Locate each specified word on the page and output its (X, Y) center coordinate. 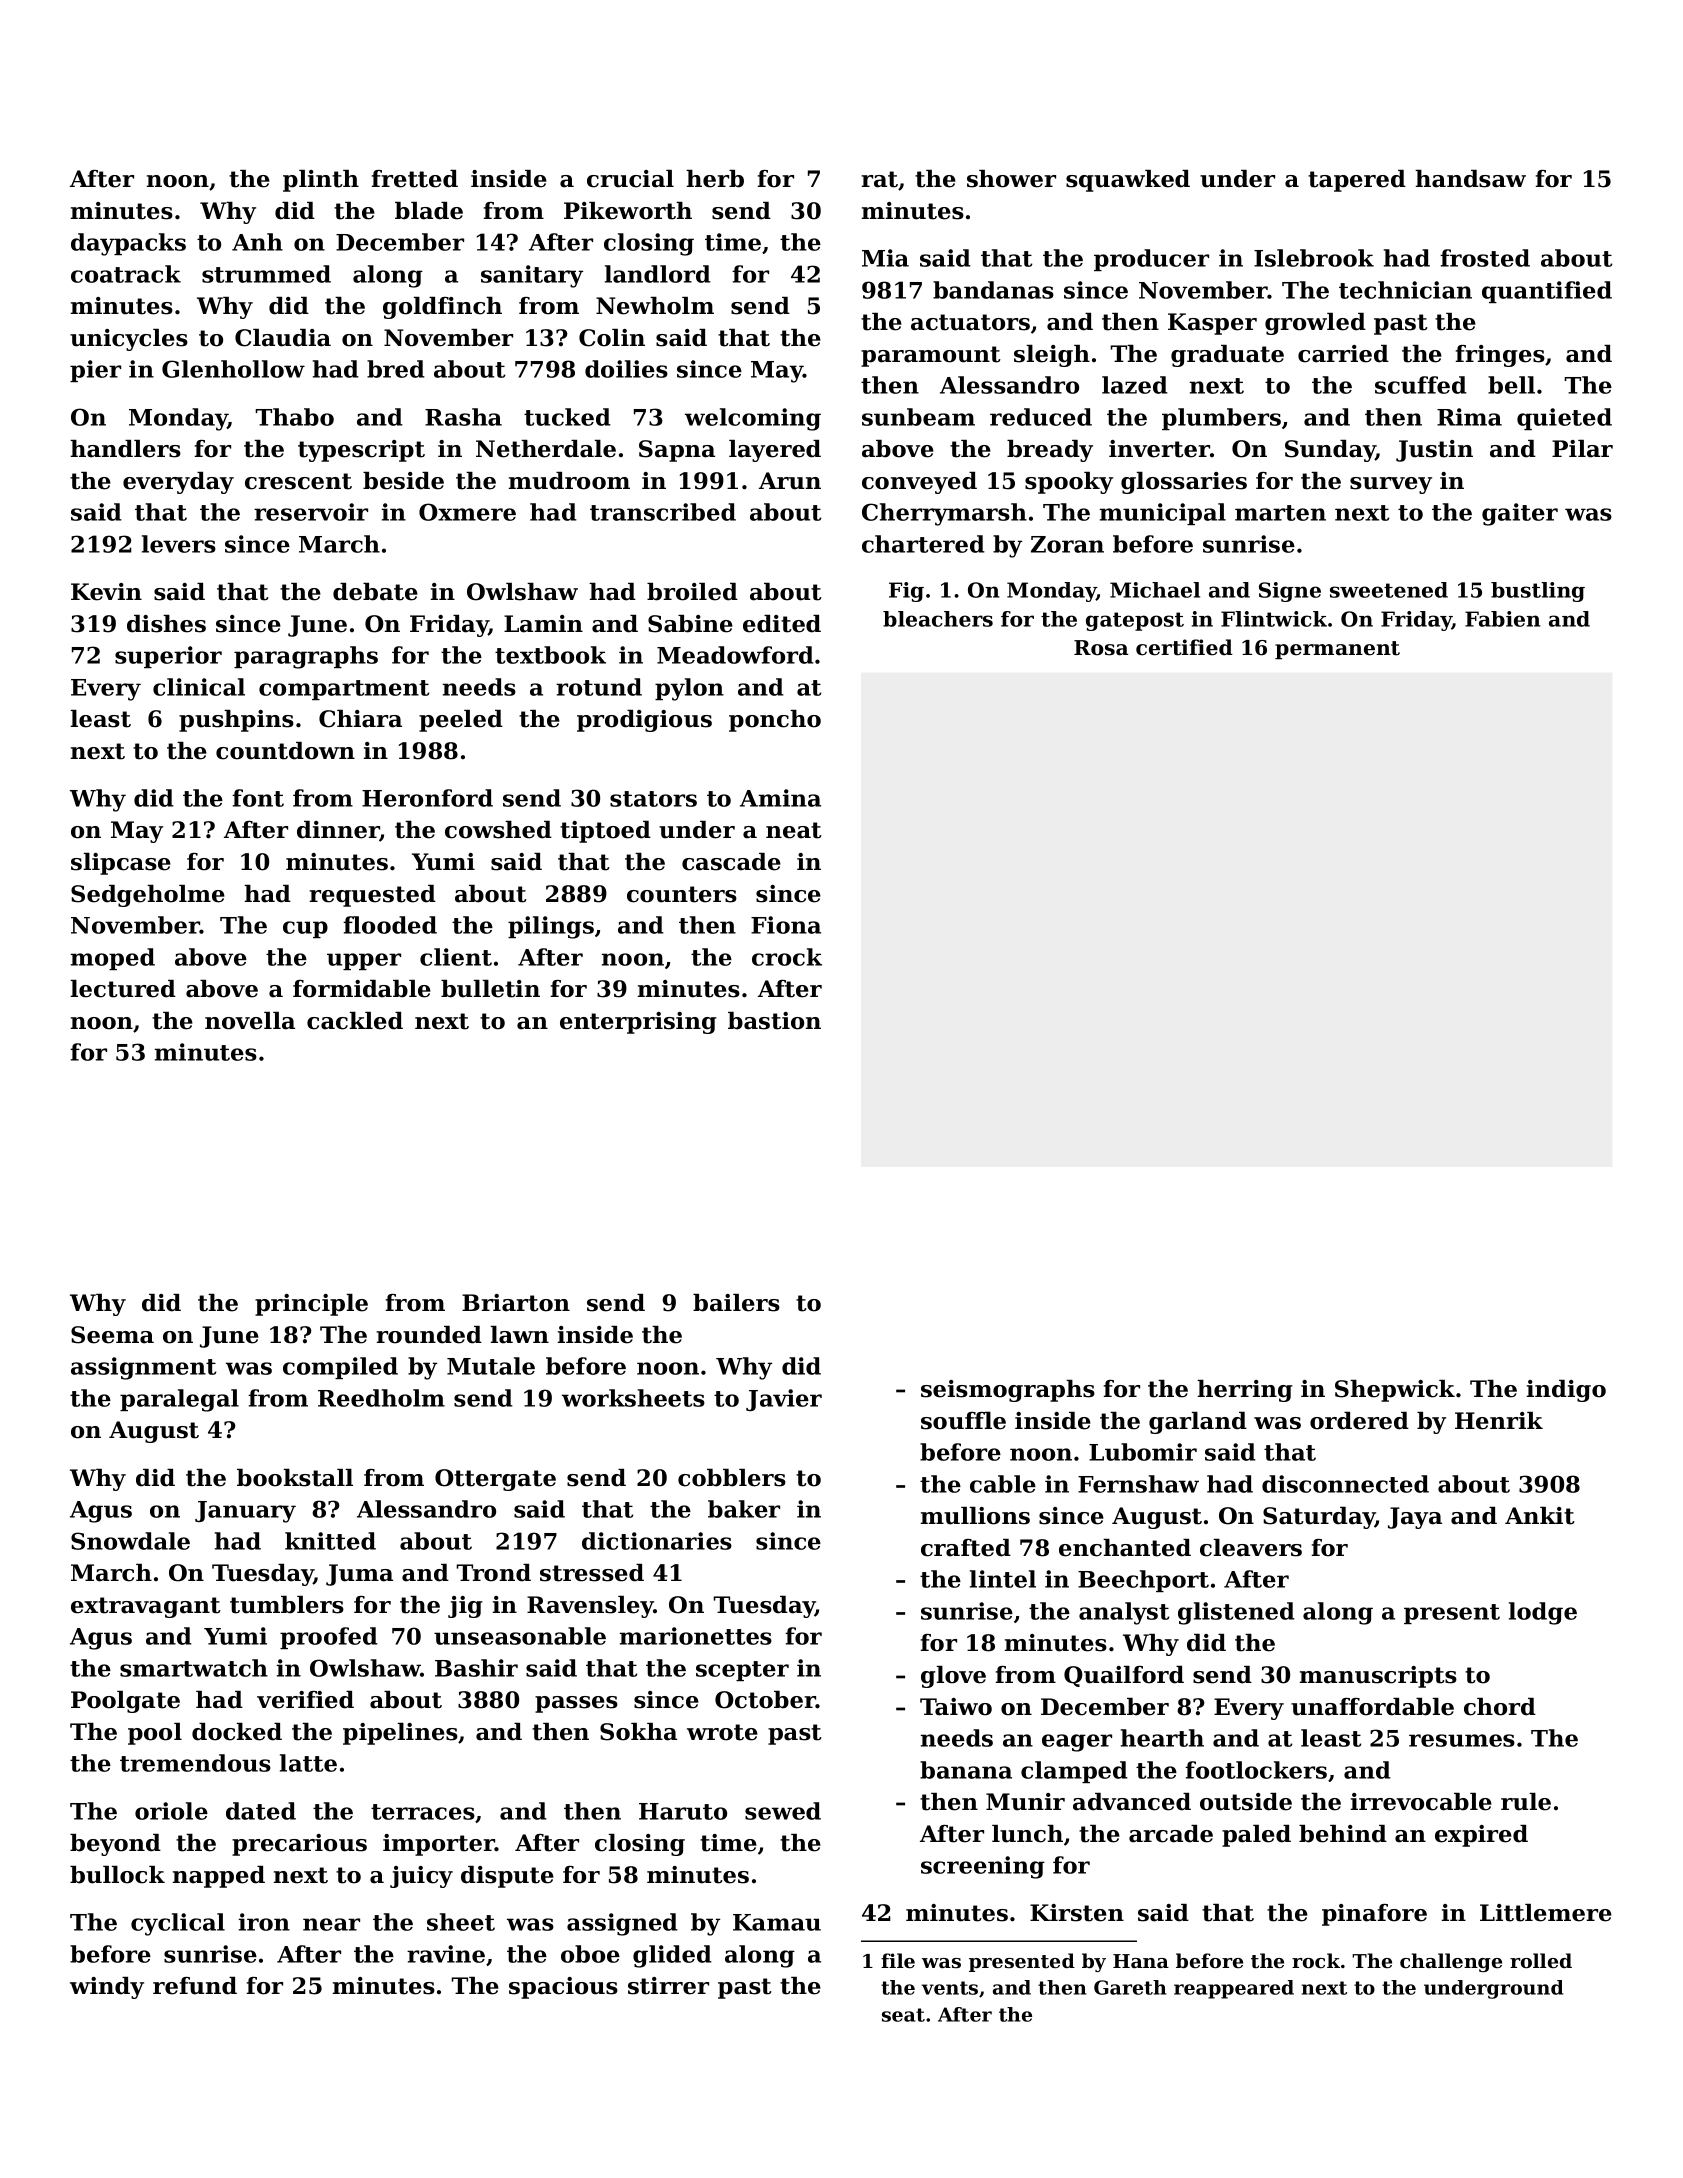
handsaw (1470, 179)
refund (195, 1986)
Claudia (283, 338)
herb (715, 179)
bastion (774, 1021)
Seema (112, 1335)
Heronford (427, 798)
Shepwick (1395, 1391)
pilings (551, 927)
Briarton (516, 1303)
